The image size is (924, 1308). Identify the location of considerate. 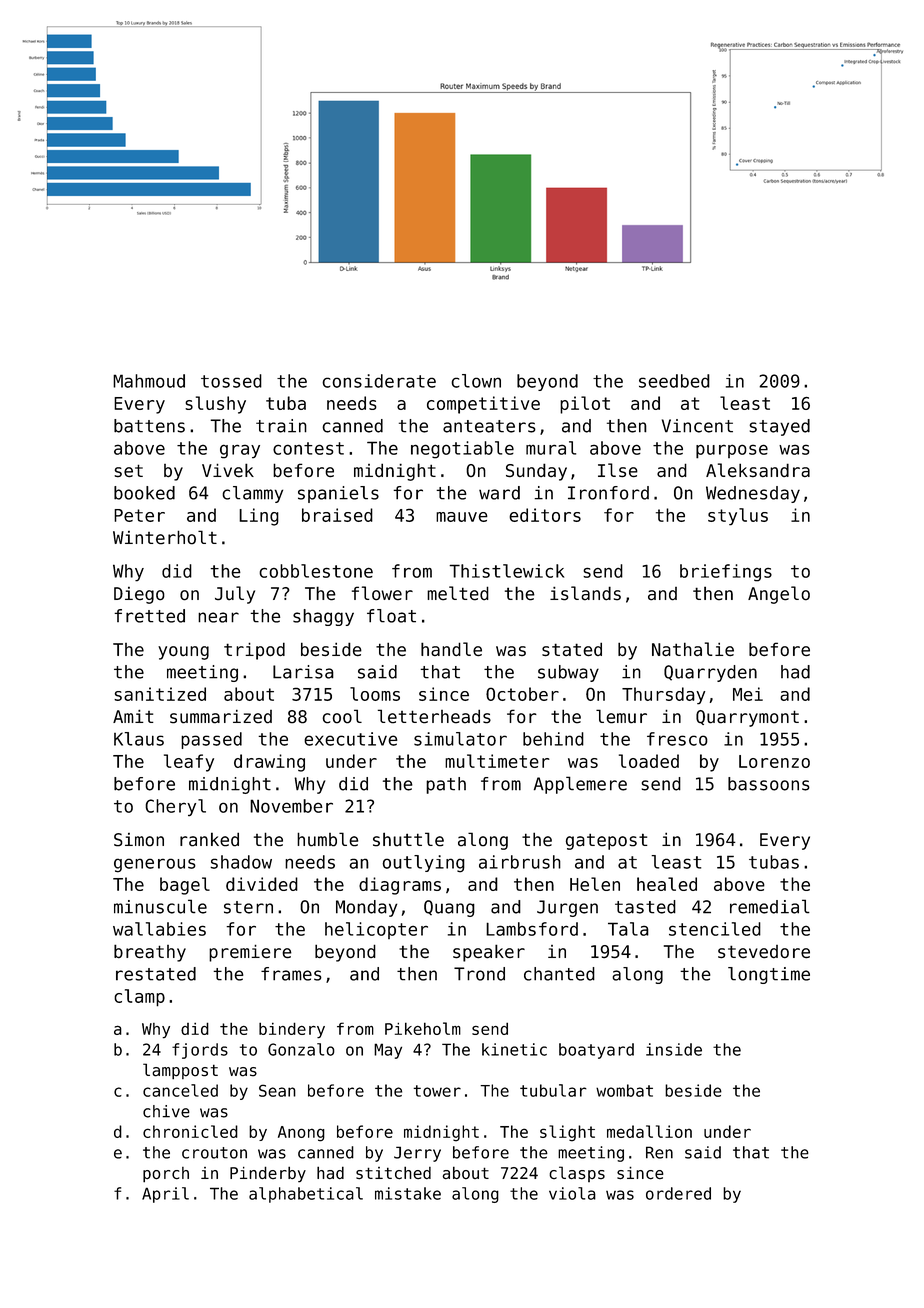
(379, 381).
